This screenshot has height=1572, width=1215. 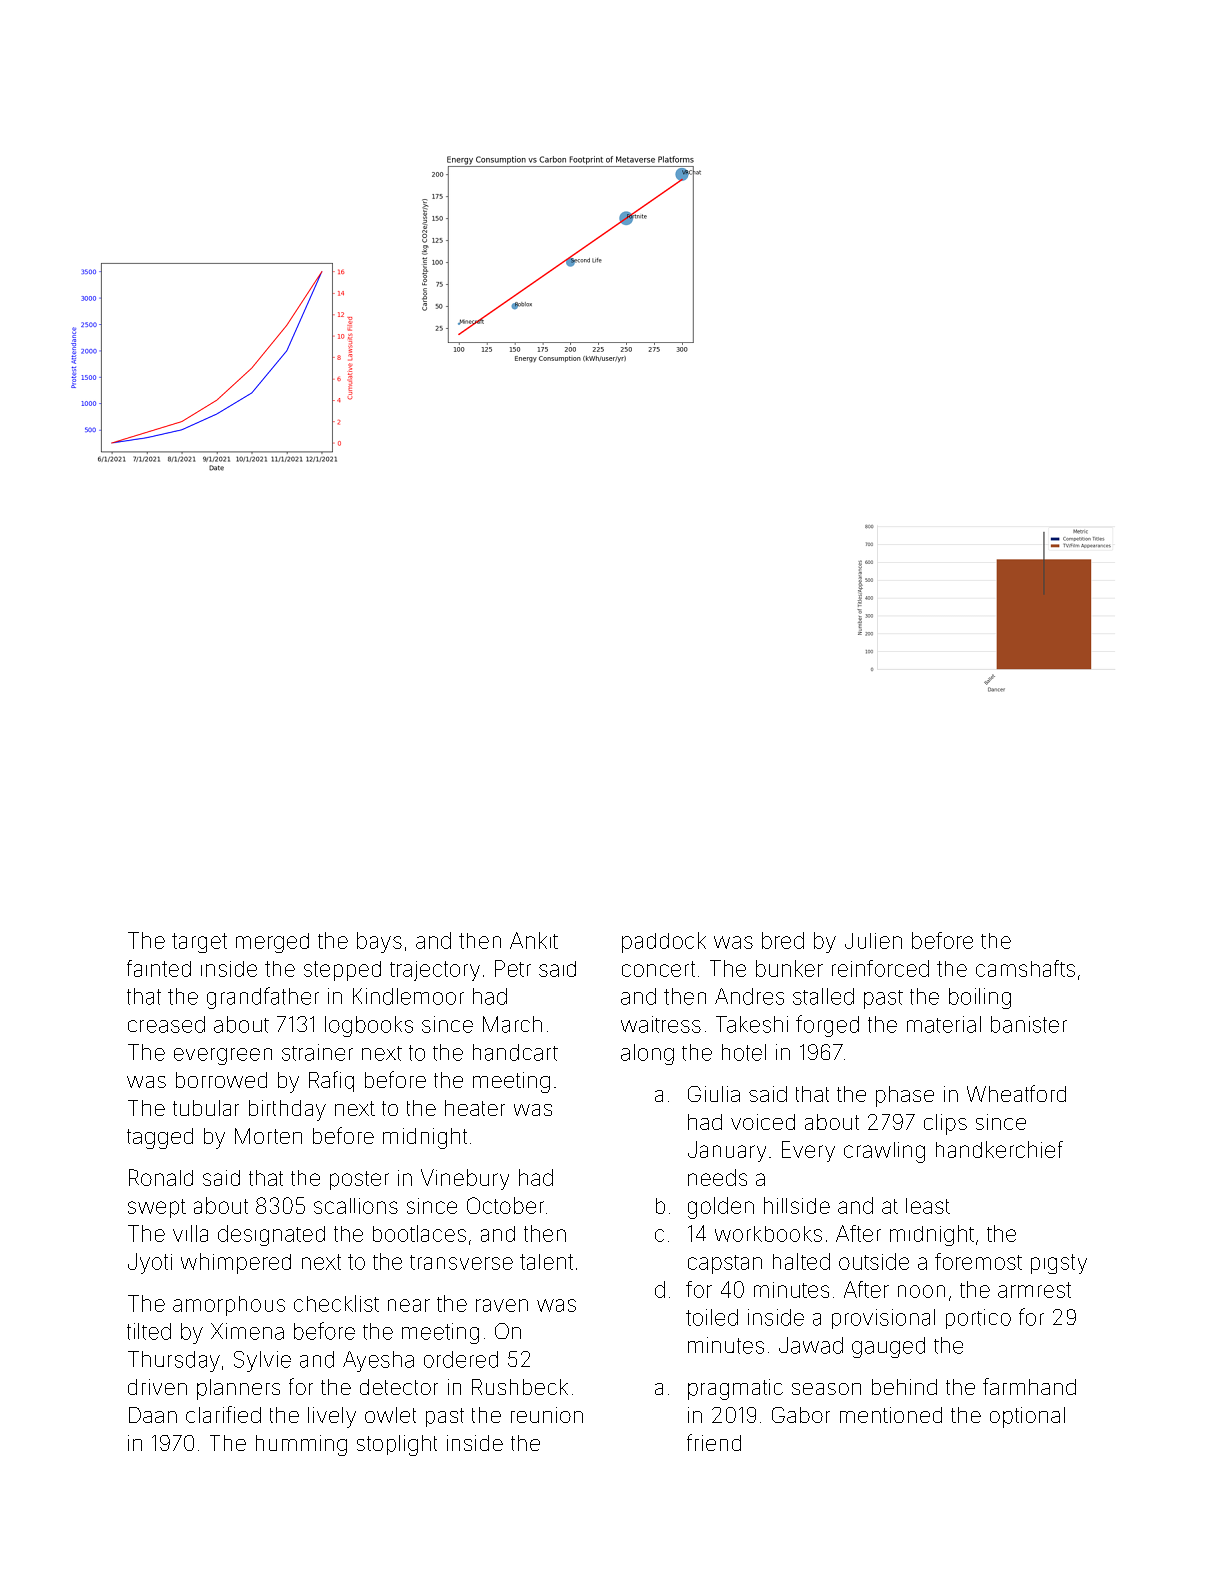 I want to click on handkerchief, so click(x=999, y=1149).
